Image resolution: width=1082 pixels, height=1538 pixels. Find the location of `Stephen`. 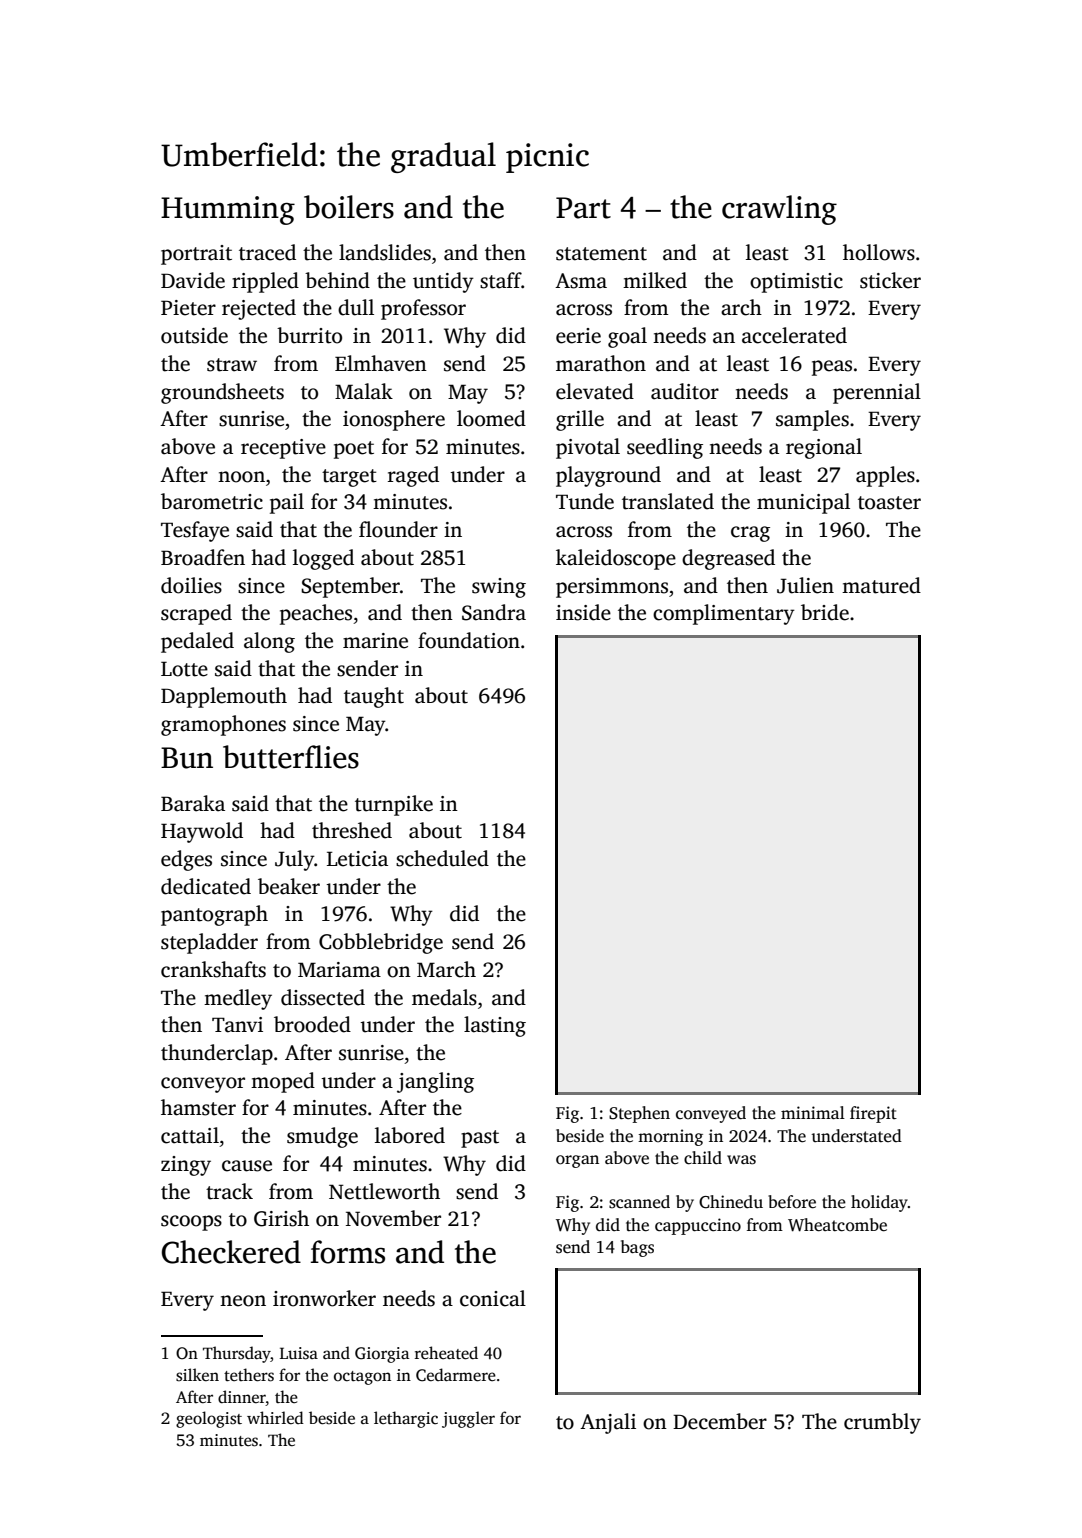

Stephen is located at coordinates (639, 1114).
